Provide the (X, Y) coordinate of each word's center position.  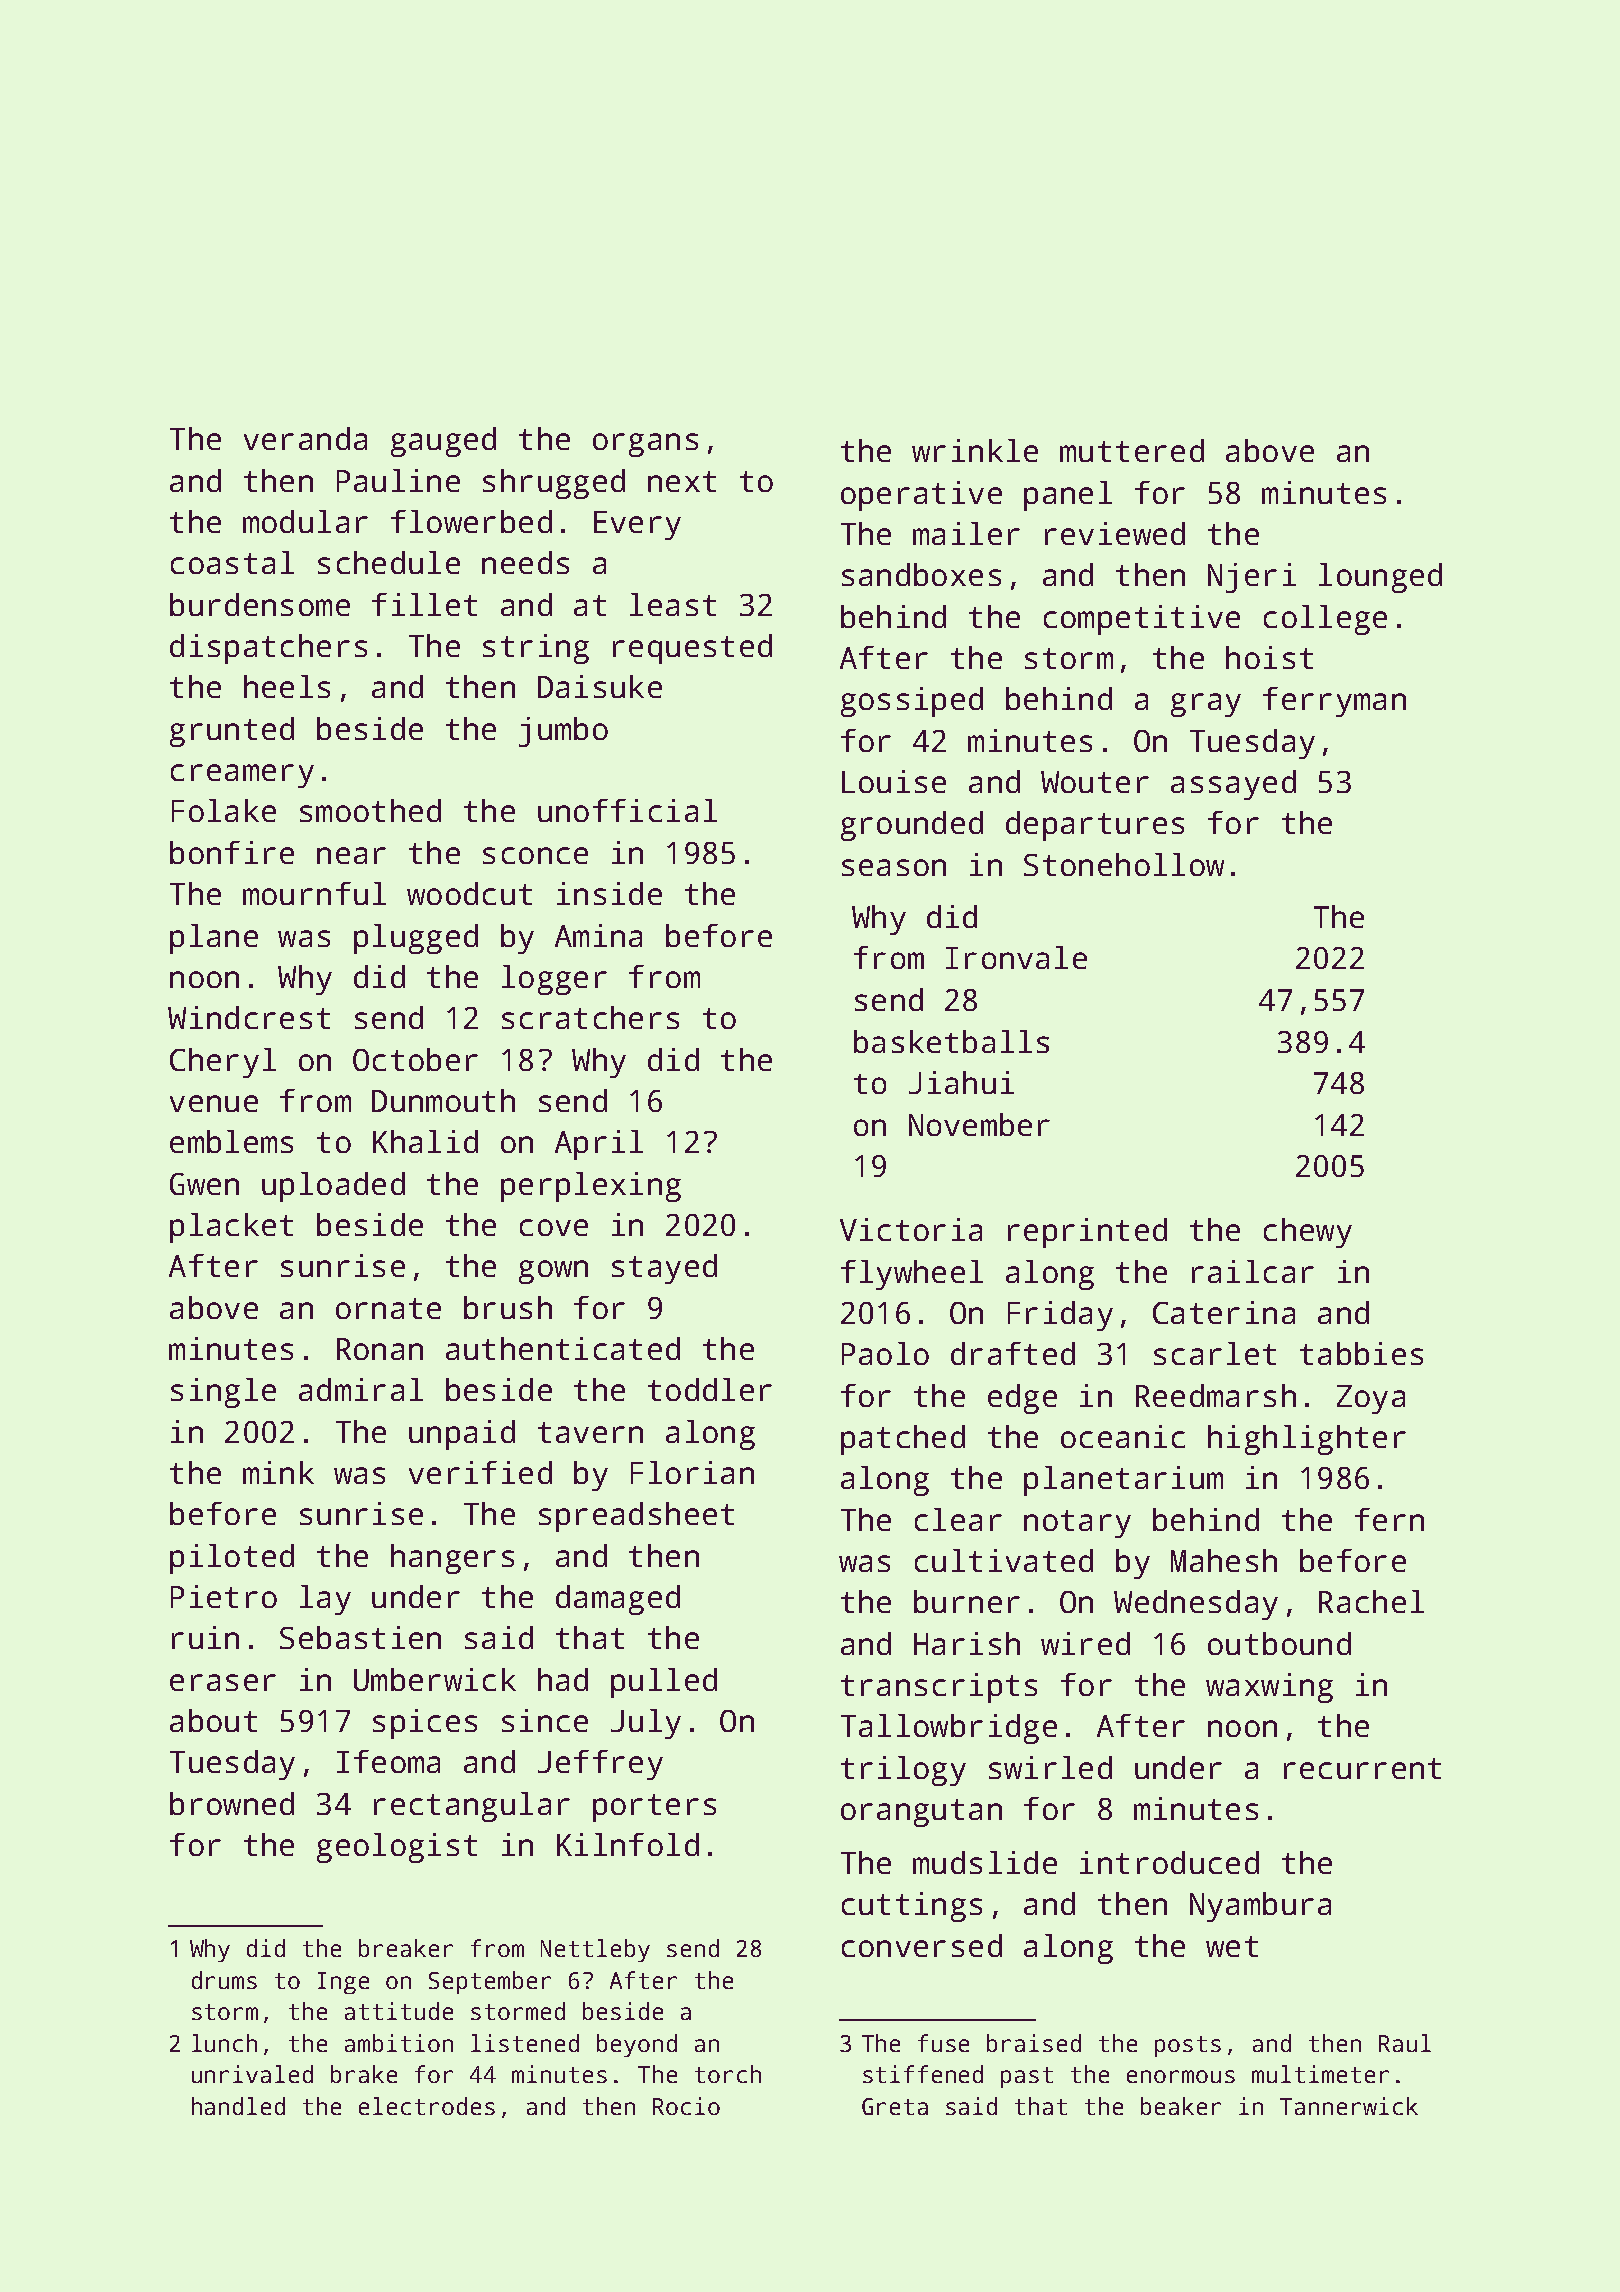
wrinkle (975, 450)
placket (231, 1228)
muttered (1132, 450)
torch (728, 2074)
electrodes (427, 2106)
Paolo (885, 1353)
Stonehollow (1124, 864)
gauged (443, 442)
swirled (1050, 1767)
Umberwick (435, 1679)
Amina (598, 935)
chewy (1308, 1233)
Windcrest (249, 1017)
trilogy (903, 1771)
